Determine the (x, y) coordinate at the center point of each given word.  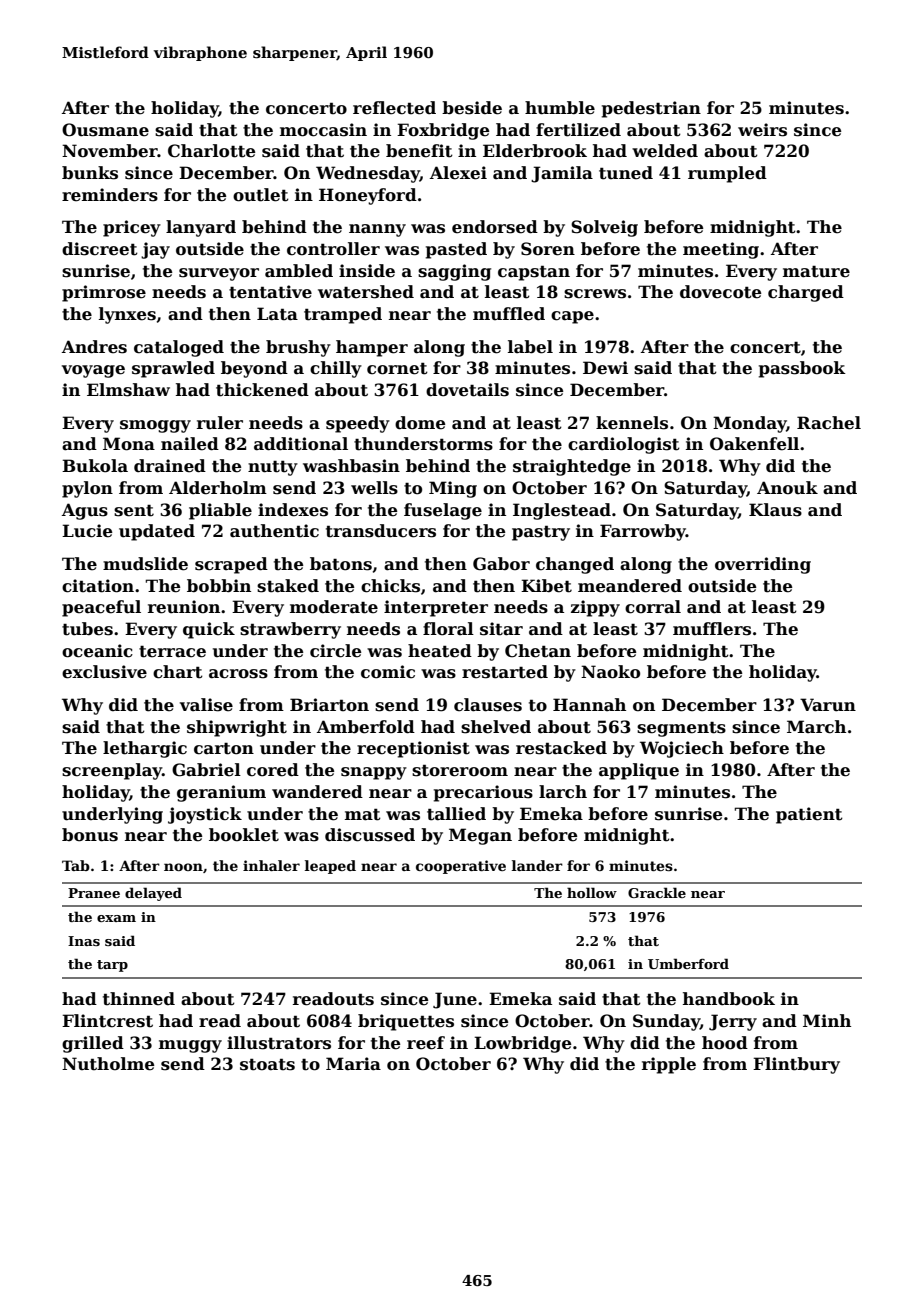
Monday (749, 424)
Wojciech (682, 749)
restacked (561, 748)
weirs (762, 130)
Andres (94, 347)
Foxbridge (443, 131)
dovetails (467, 390)
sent (134, 511)
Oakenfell (754, 444)
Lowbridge (522, 1044)
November (110, 151)
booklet (244, 835)
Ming (453, 489)
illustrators (279, 1043)
